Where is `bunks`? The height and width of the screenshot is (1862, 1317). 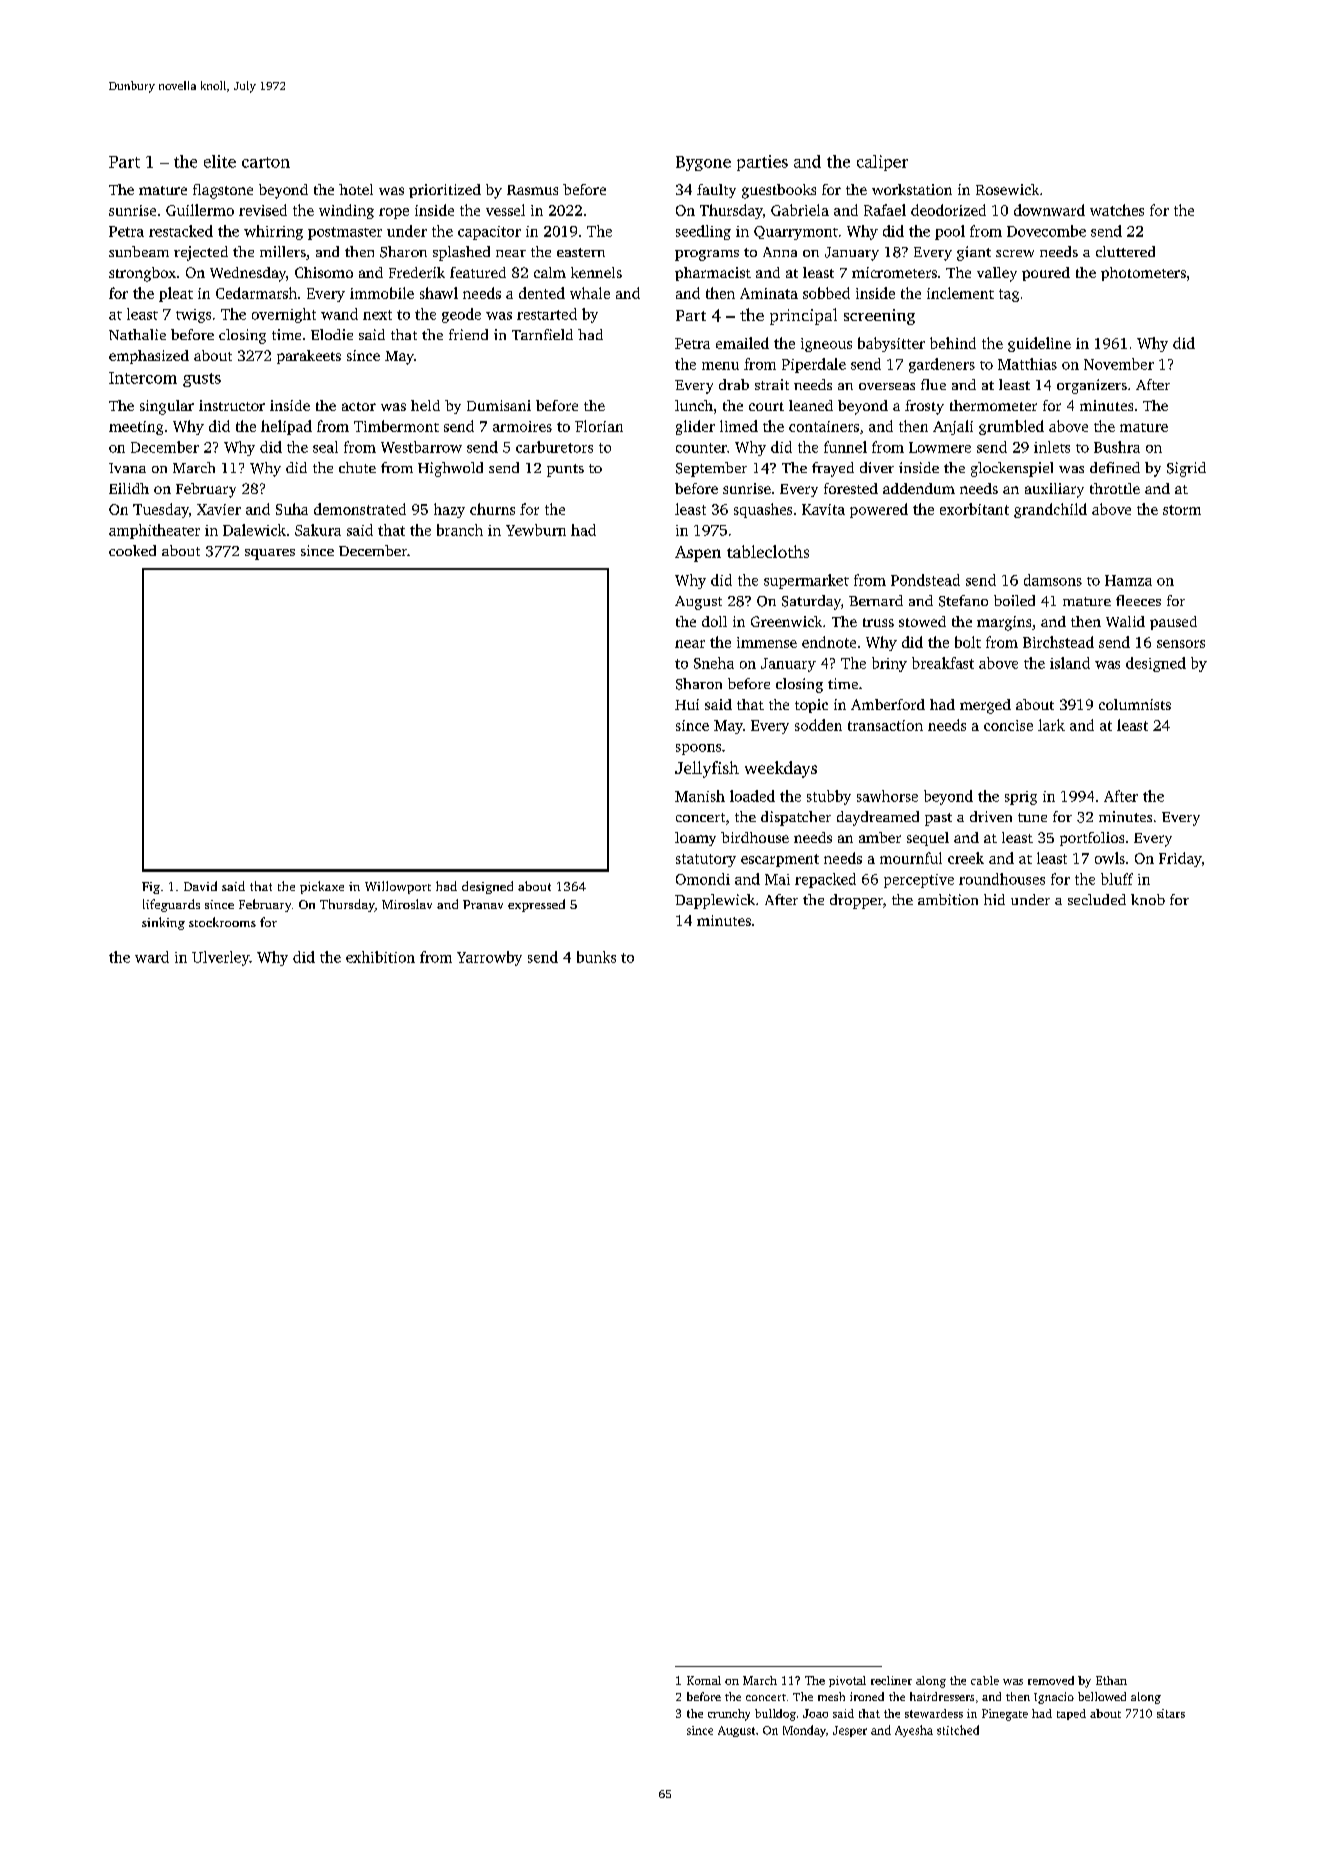 bunks is located at coordinates (596, 957).
